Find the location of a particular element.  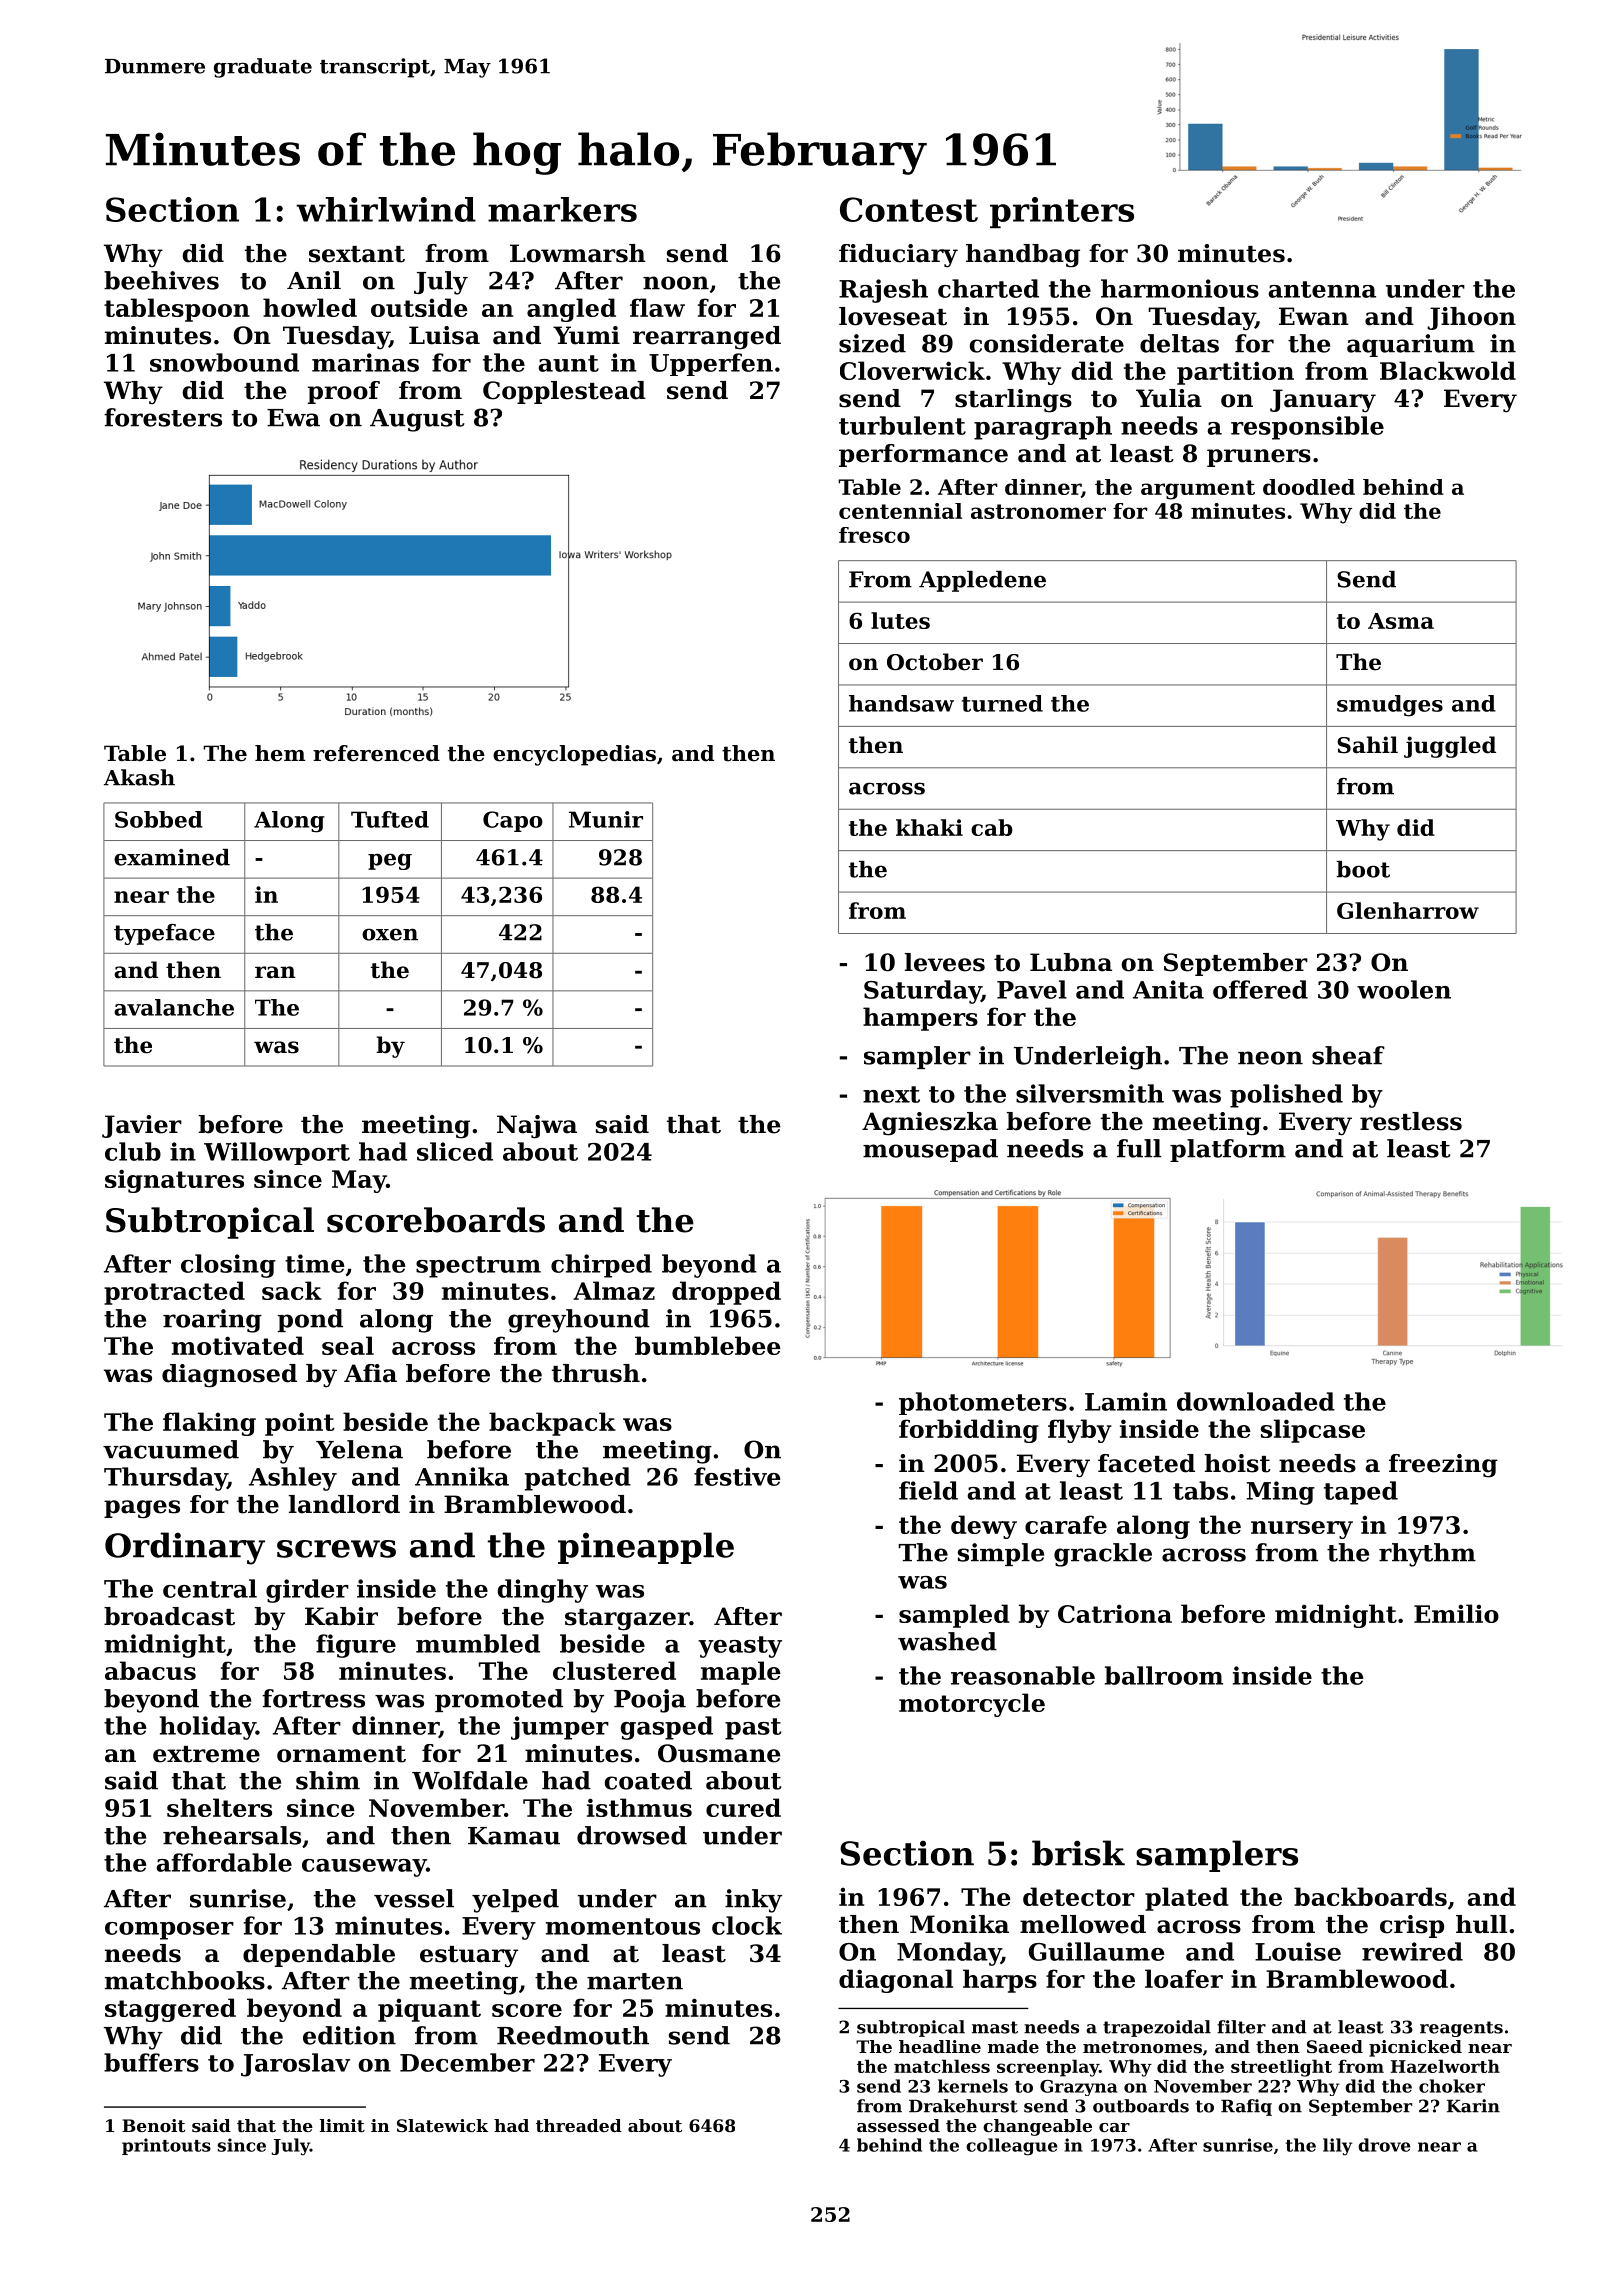

foresters is located at coordinates (163, 417).
